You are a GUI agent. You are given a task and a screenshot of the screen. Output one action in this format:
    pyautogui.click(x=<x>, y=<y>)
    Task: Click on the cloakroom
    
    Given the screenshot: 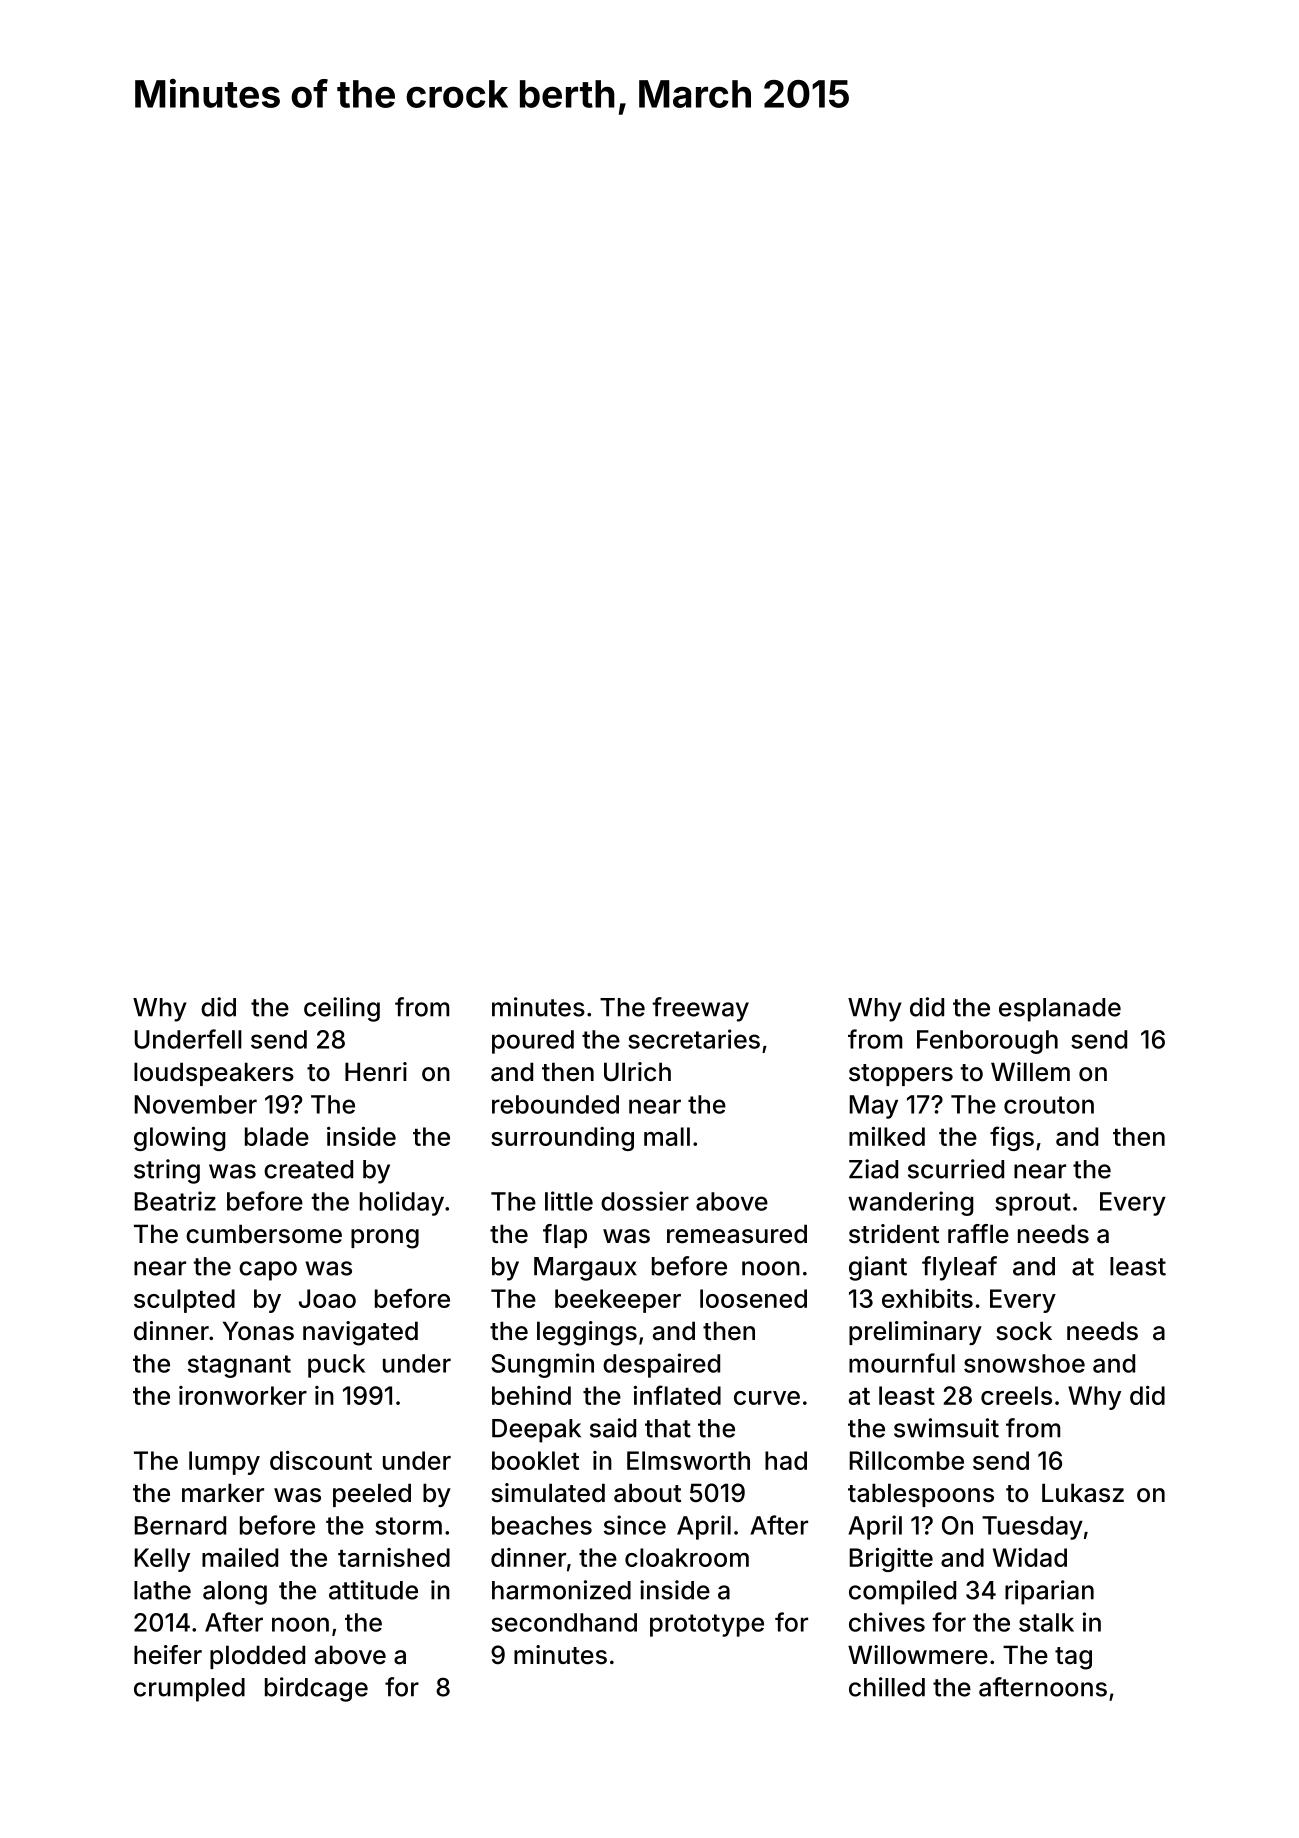 What is the action you would take?
    pyautogui.click(x=687, y=1557)
